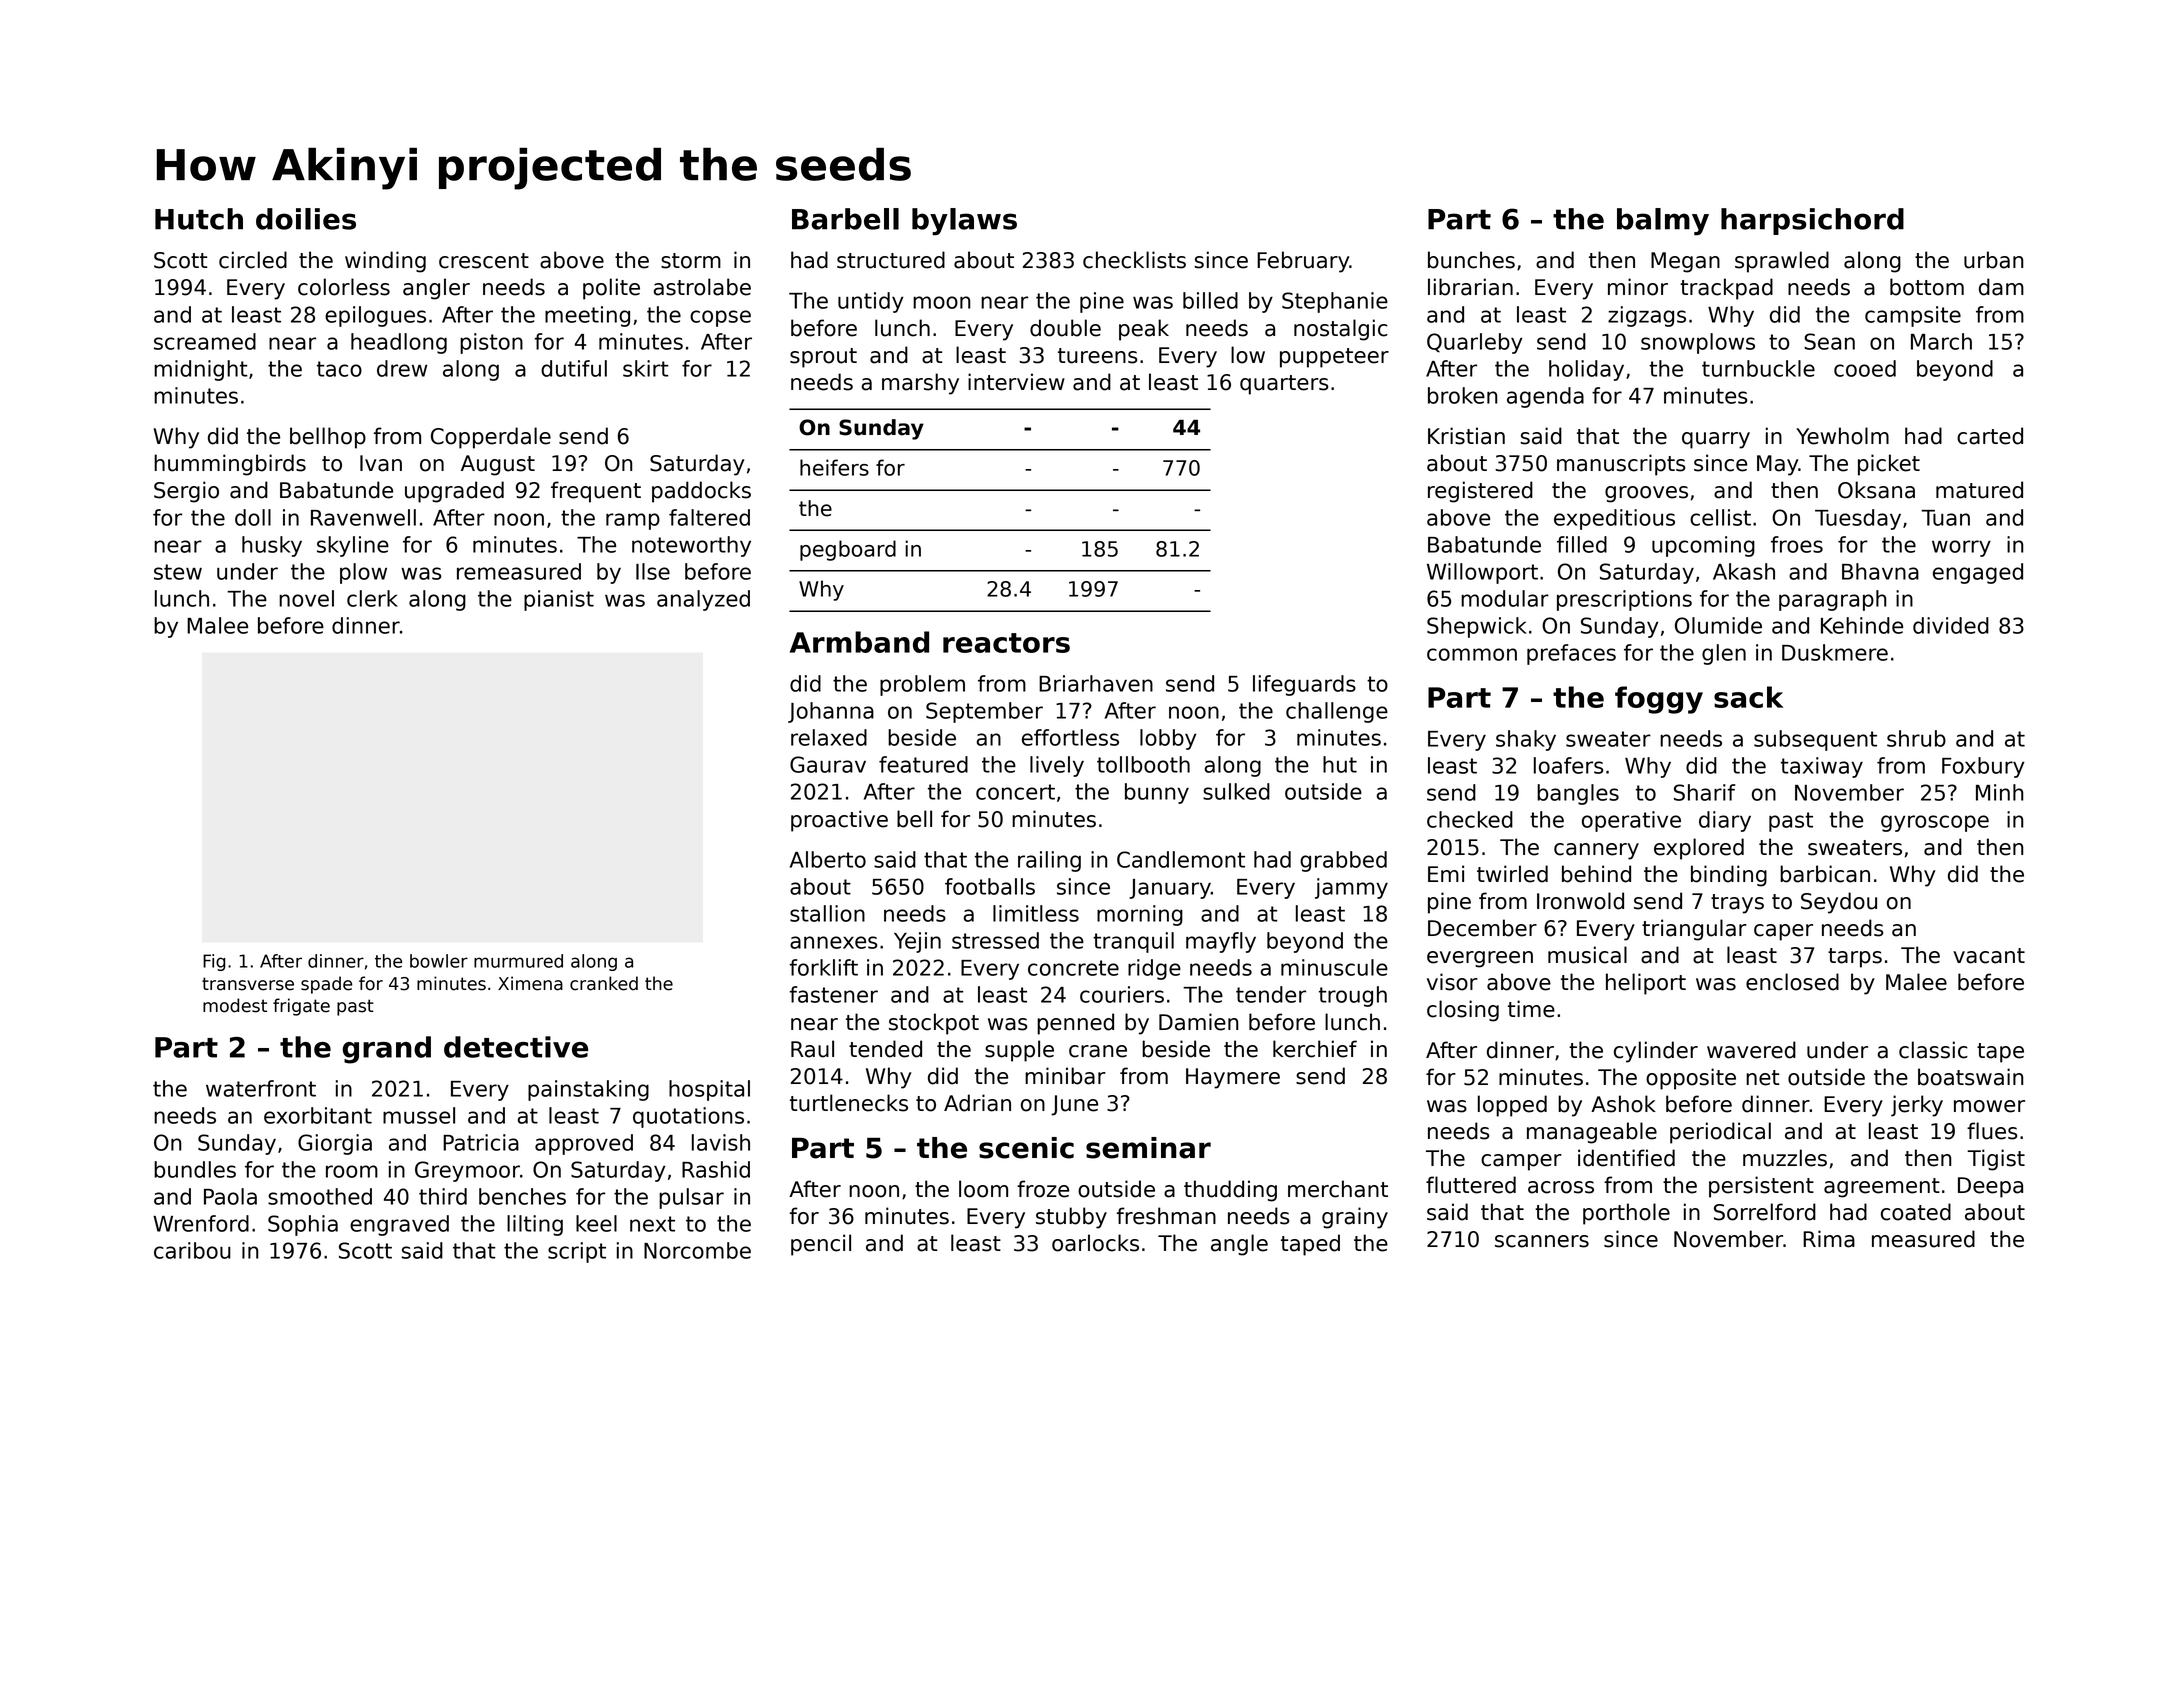 Image resolution: width=2178 pixels, height=1683 pixels. I want to click on paddocks, so click(701, 492).
